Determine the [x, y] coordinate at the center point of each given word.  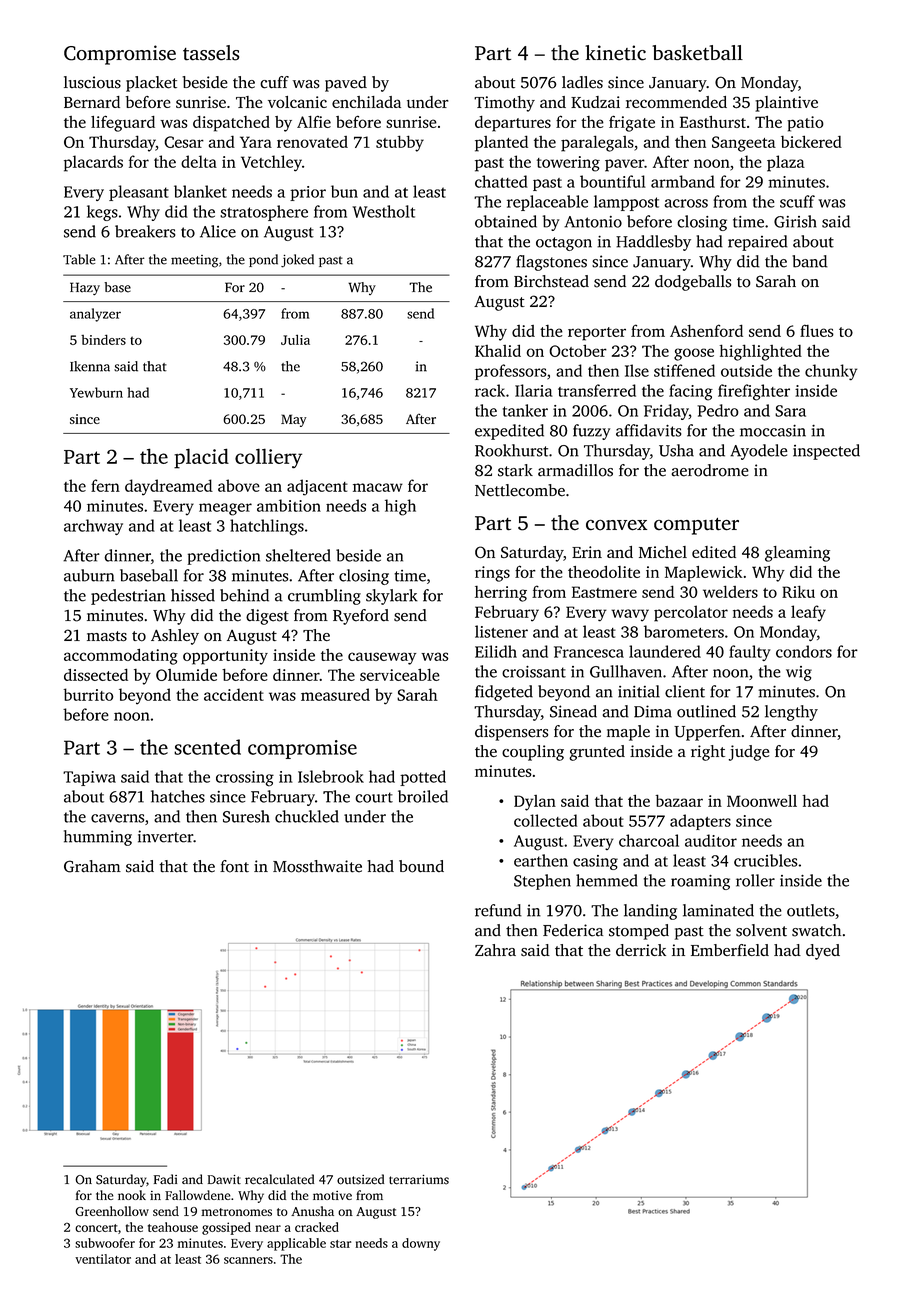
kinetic [615, 53]
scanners [248, 1260]
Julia [295, 340]
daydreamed [169, 487]
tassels [211, 53]
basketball [697, 53]
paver [624, 165]
